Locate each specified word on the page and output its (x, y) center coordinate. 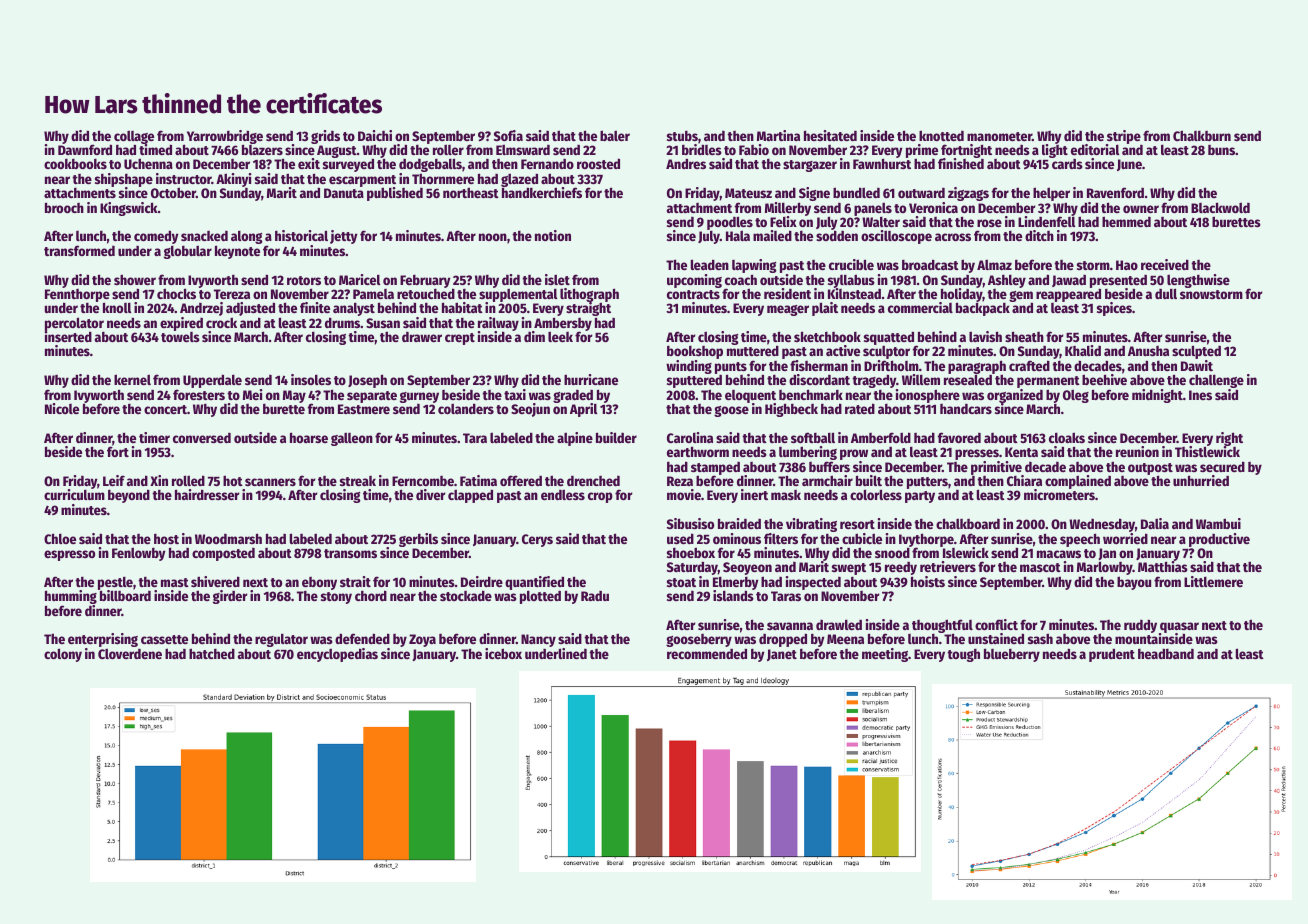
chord (371, 595)
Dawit (1197, 365)
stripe (1124, 137)
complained (1078, 482)
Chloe (60, 538)
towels (180, 337)
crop (600, 497)
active (843, 350)
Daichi (375, 135)
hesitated (830, 135)
